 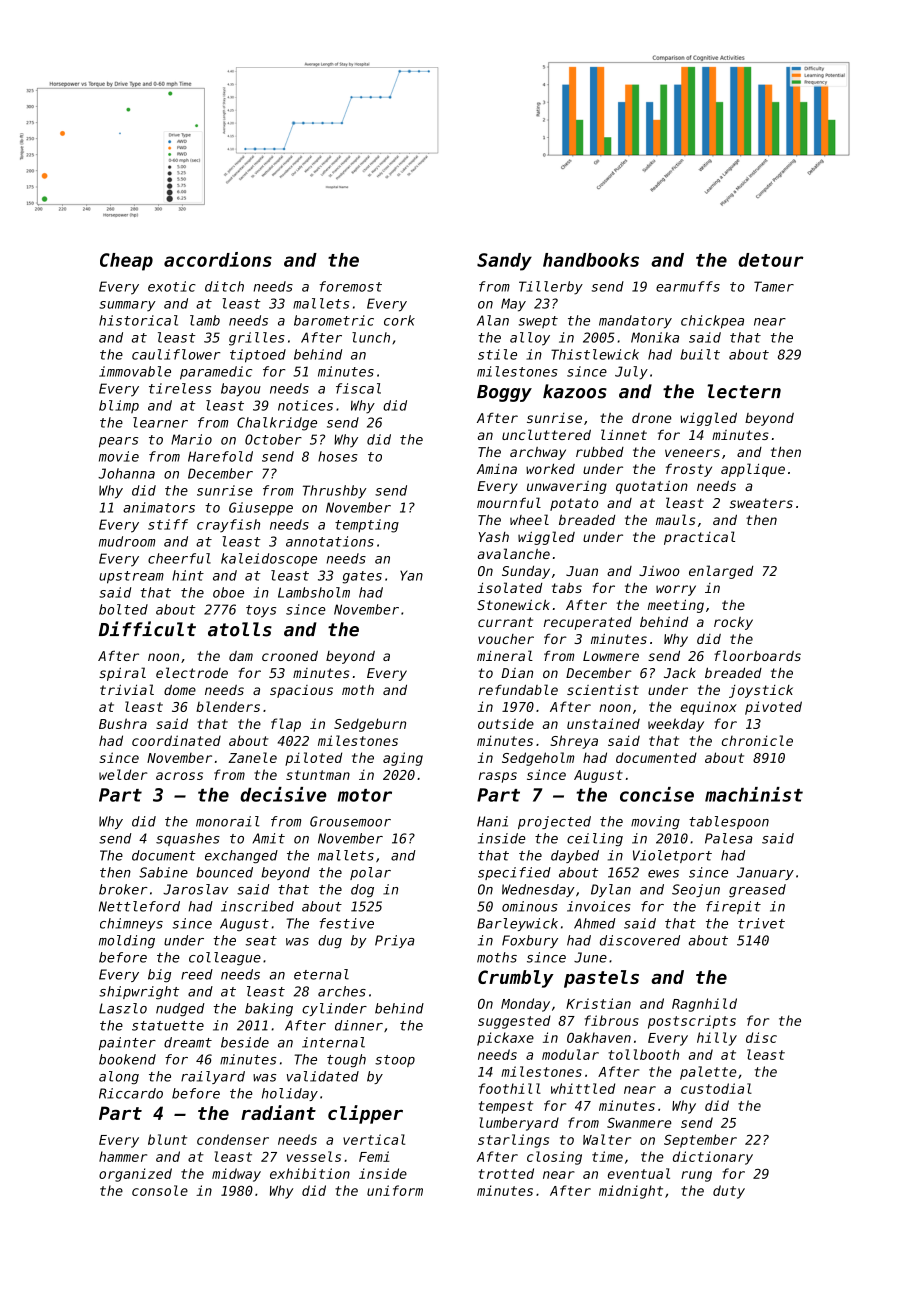 What do you see at coordinates (721, 572) in the document?
I see `enlarged` at bounding box center [721, 572].
